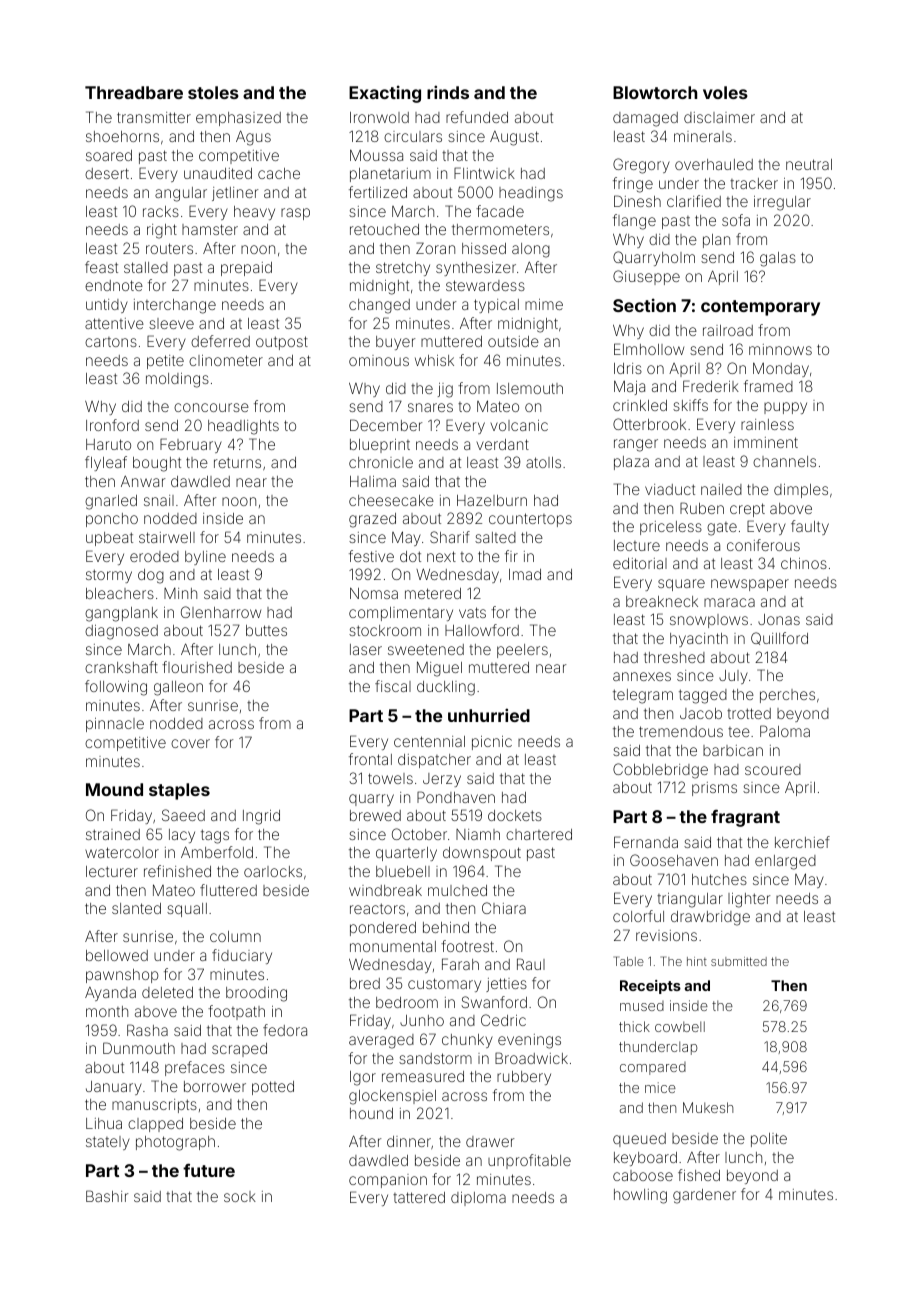  I want to click on contemporary, so click(760, 308).
